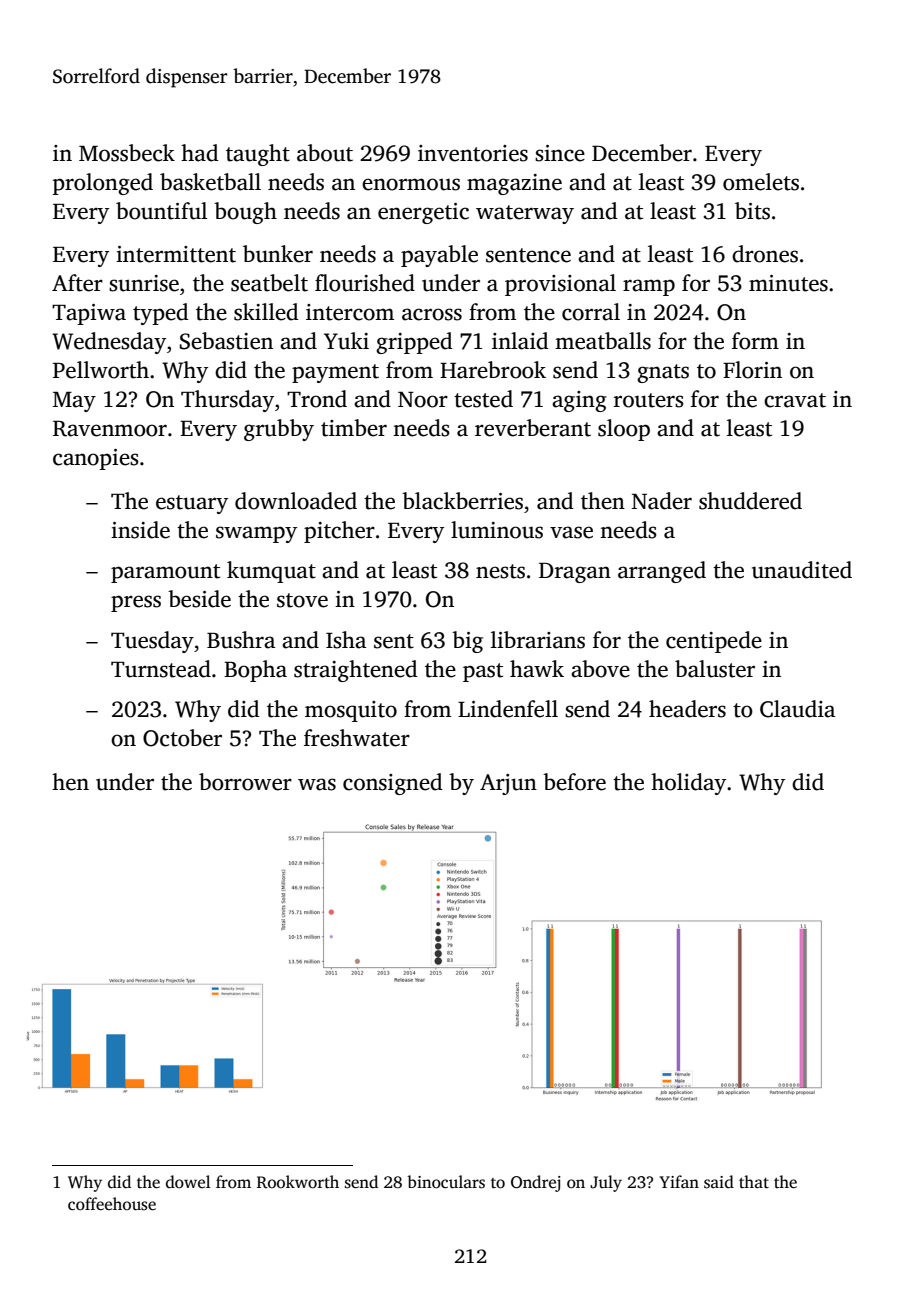 The image size is (908, 1316). Describe the element at coordinates (112, 1204) in the screenshot. I see `coffeehouse` at that location.
